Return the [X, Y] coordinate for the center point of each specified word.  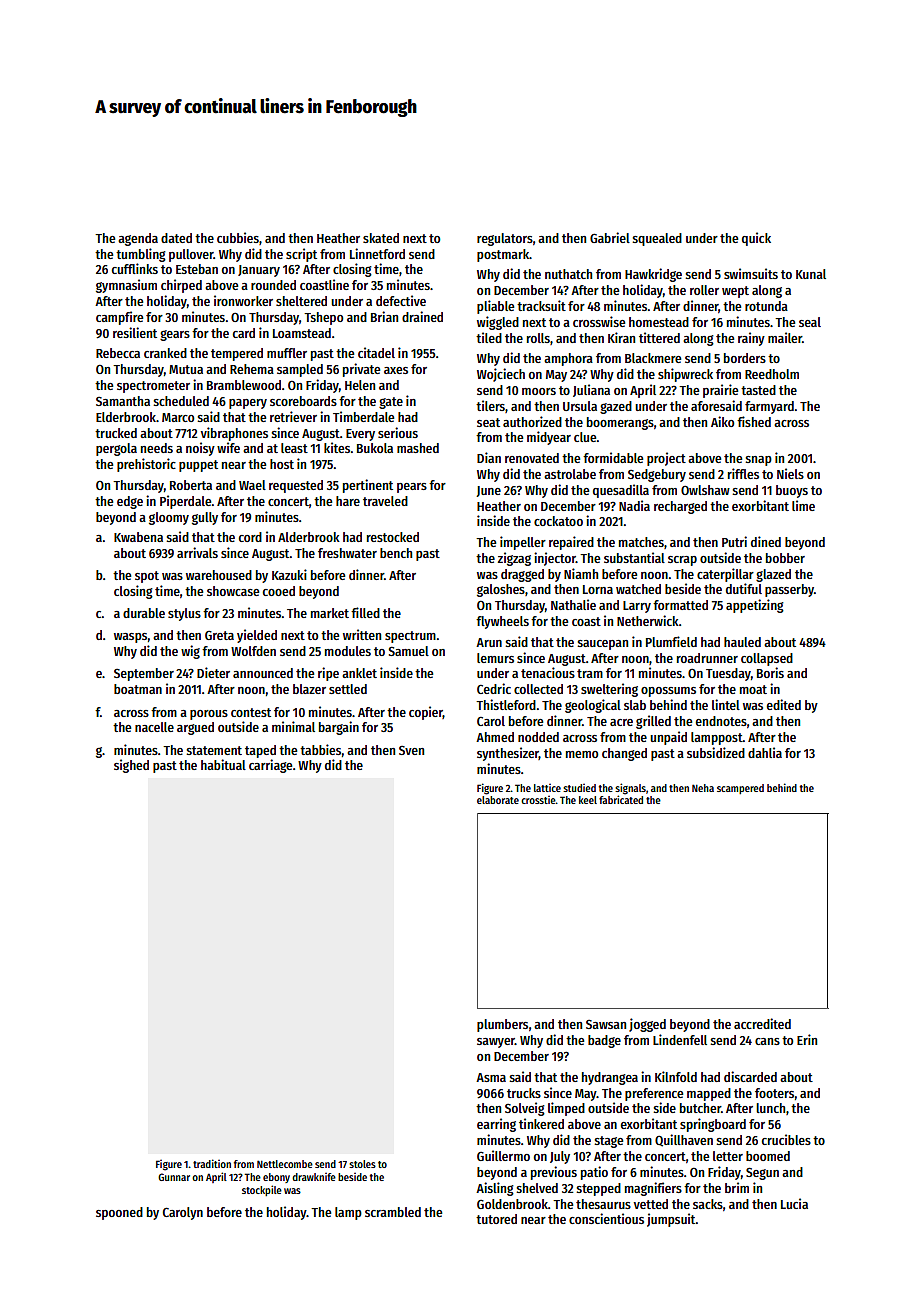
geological [593, 706]
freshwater [347, 553]
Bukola [375, 448]
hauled [742, 642]
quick [756, 239]
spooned [119, 1213]
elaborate [498, 800]
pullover [191, 255]
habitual [223, 764]
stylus [184, 614]
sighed [131, 766]
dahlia [765, 752]
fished [754, 421]
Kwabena [138, 537]
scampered [740, 789]
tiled [489, 337]
